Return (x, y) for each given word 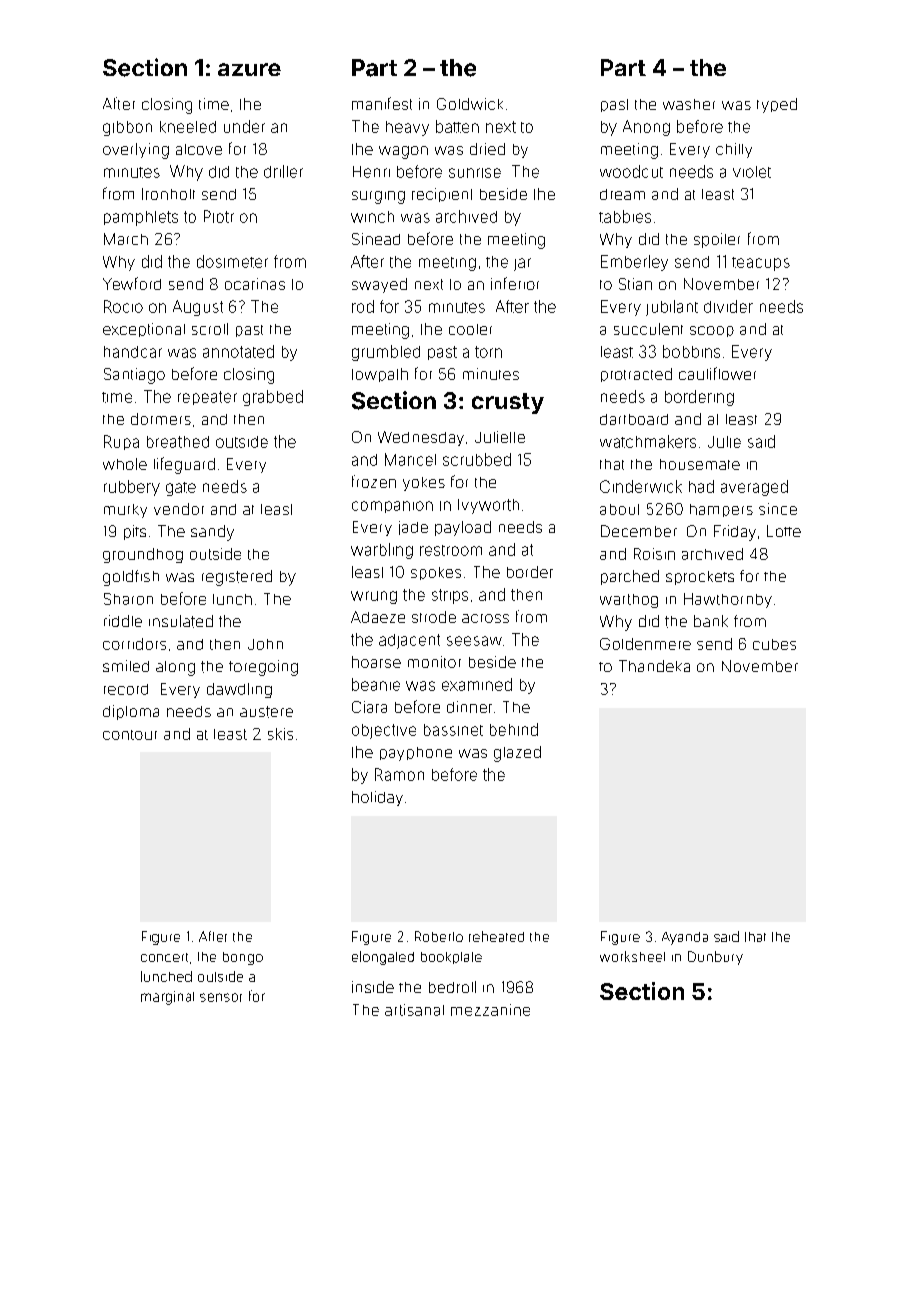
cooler (470, 329)
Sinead (376, 239)
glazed (517, 754)
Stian (635, 284)
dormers (161, 419)
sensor (221, 997)
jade (413, 528)
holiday (377, 798)
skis (280, 734)
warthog (629, 601)
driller (283, 171)
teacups (761, 264)
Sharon (128, 599)
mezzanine (490, 1010)
